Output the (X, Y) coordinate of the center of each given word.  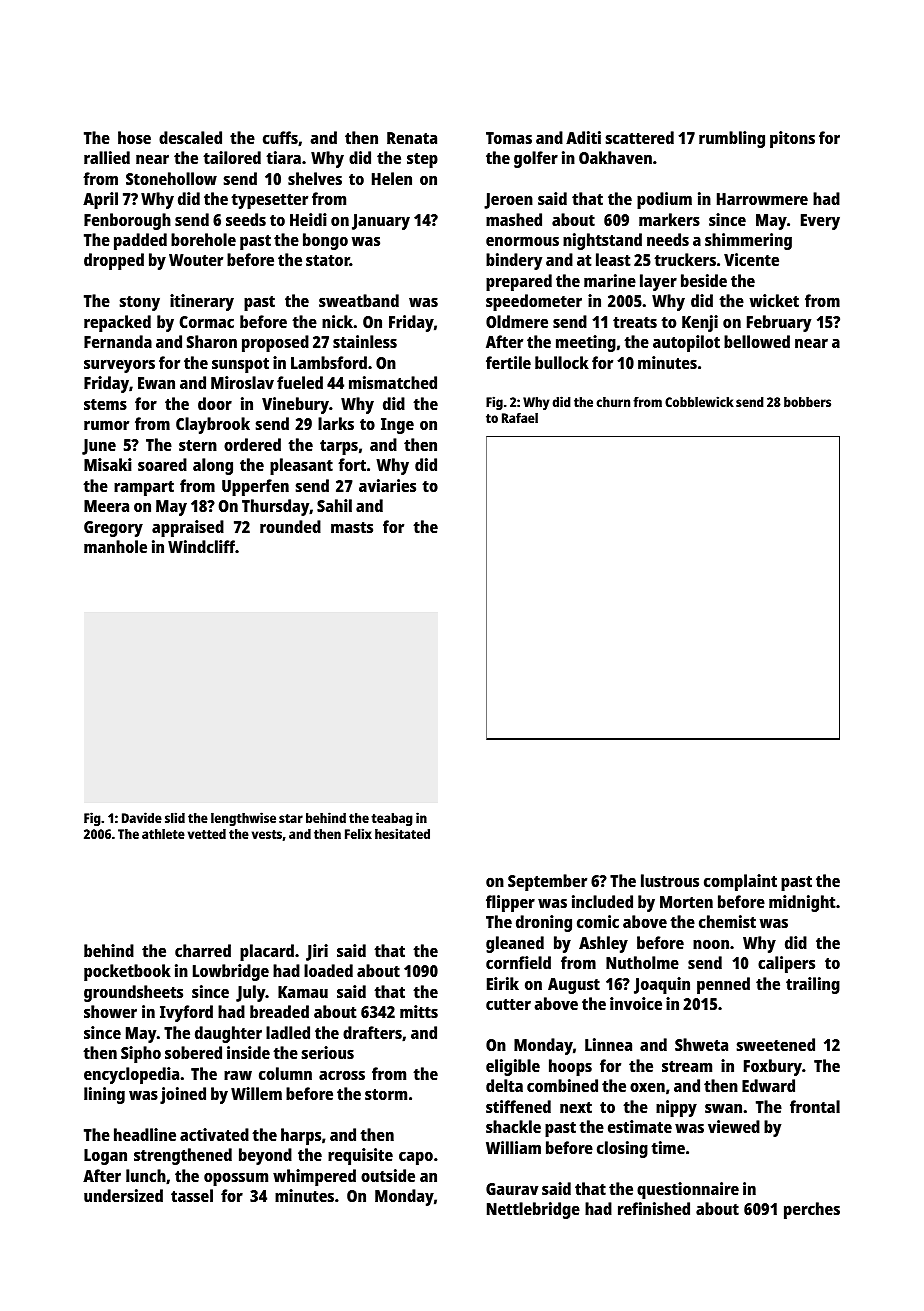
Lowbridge (231, 972)
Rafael (520, 418)
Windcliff (201, 546)
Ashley (603, 944)
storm (386, 1094)
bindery (514, 261)
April (100, 200)
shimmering (748, 241)
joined (183, 1095)
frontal (815, 1106)
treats (635, 322)
